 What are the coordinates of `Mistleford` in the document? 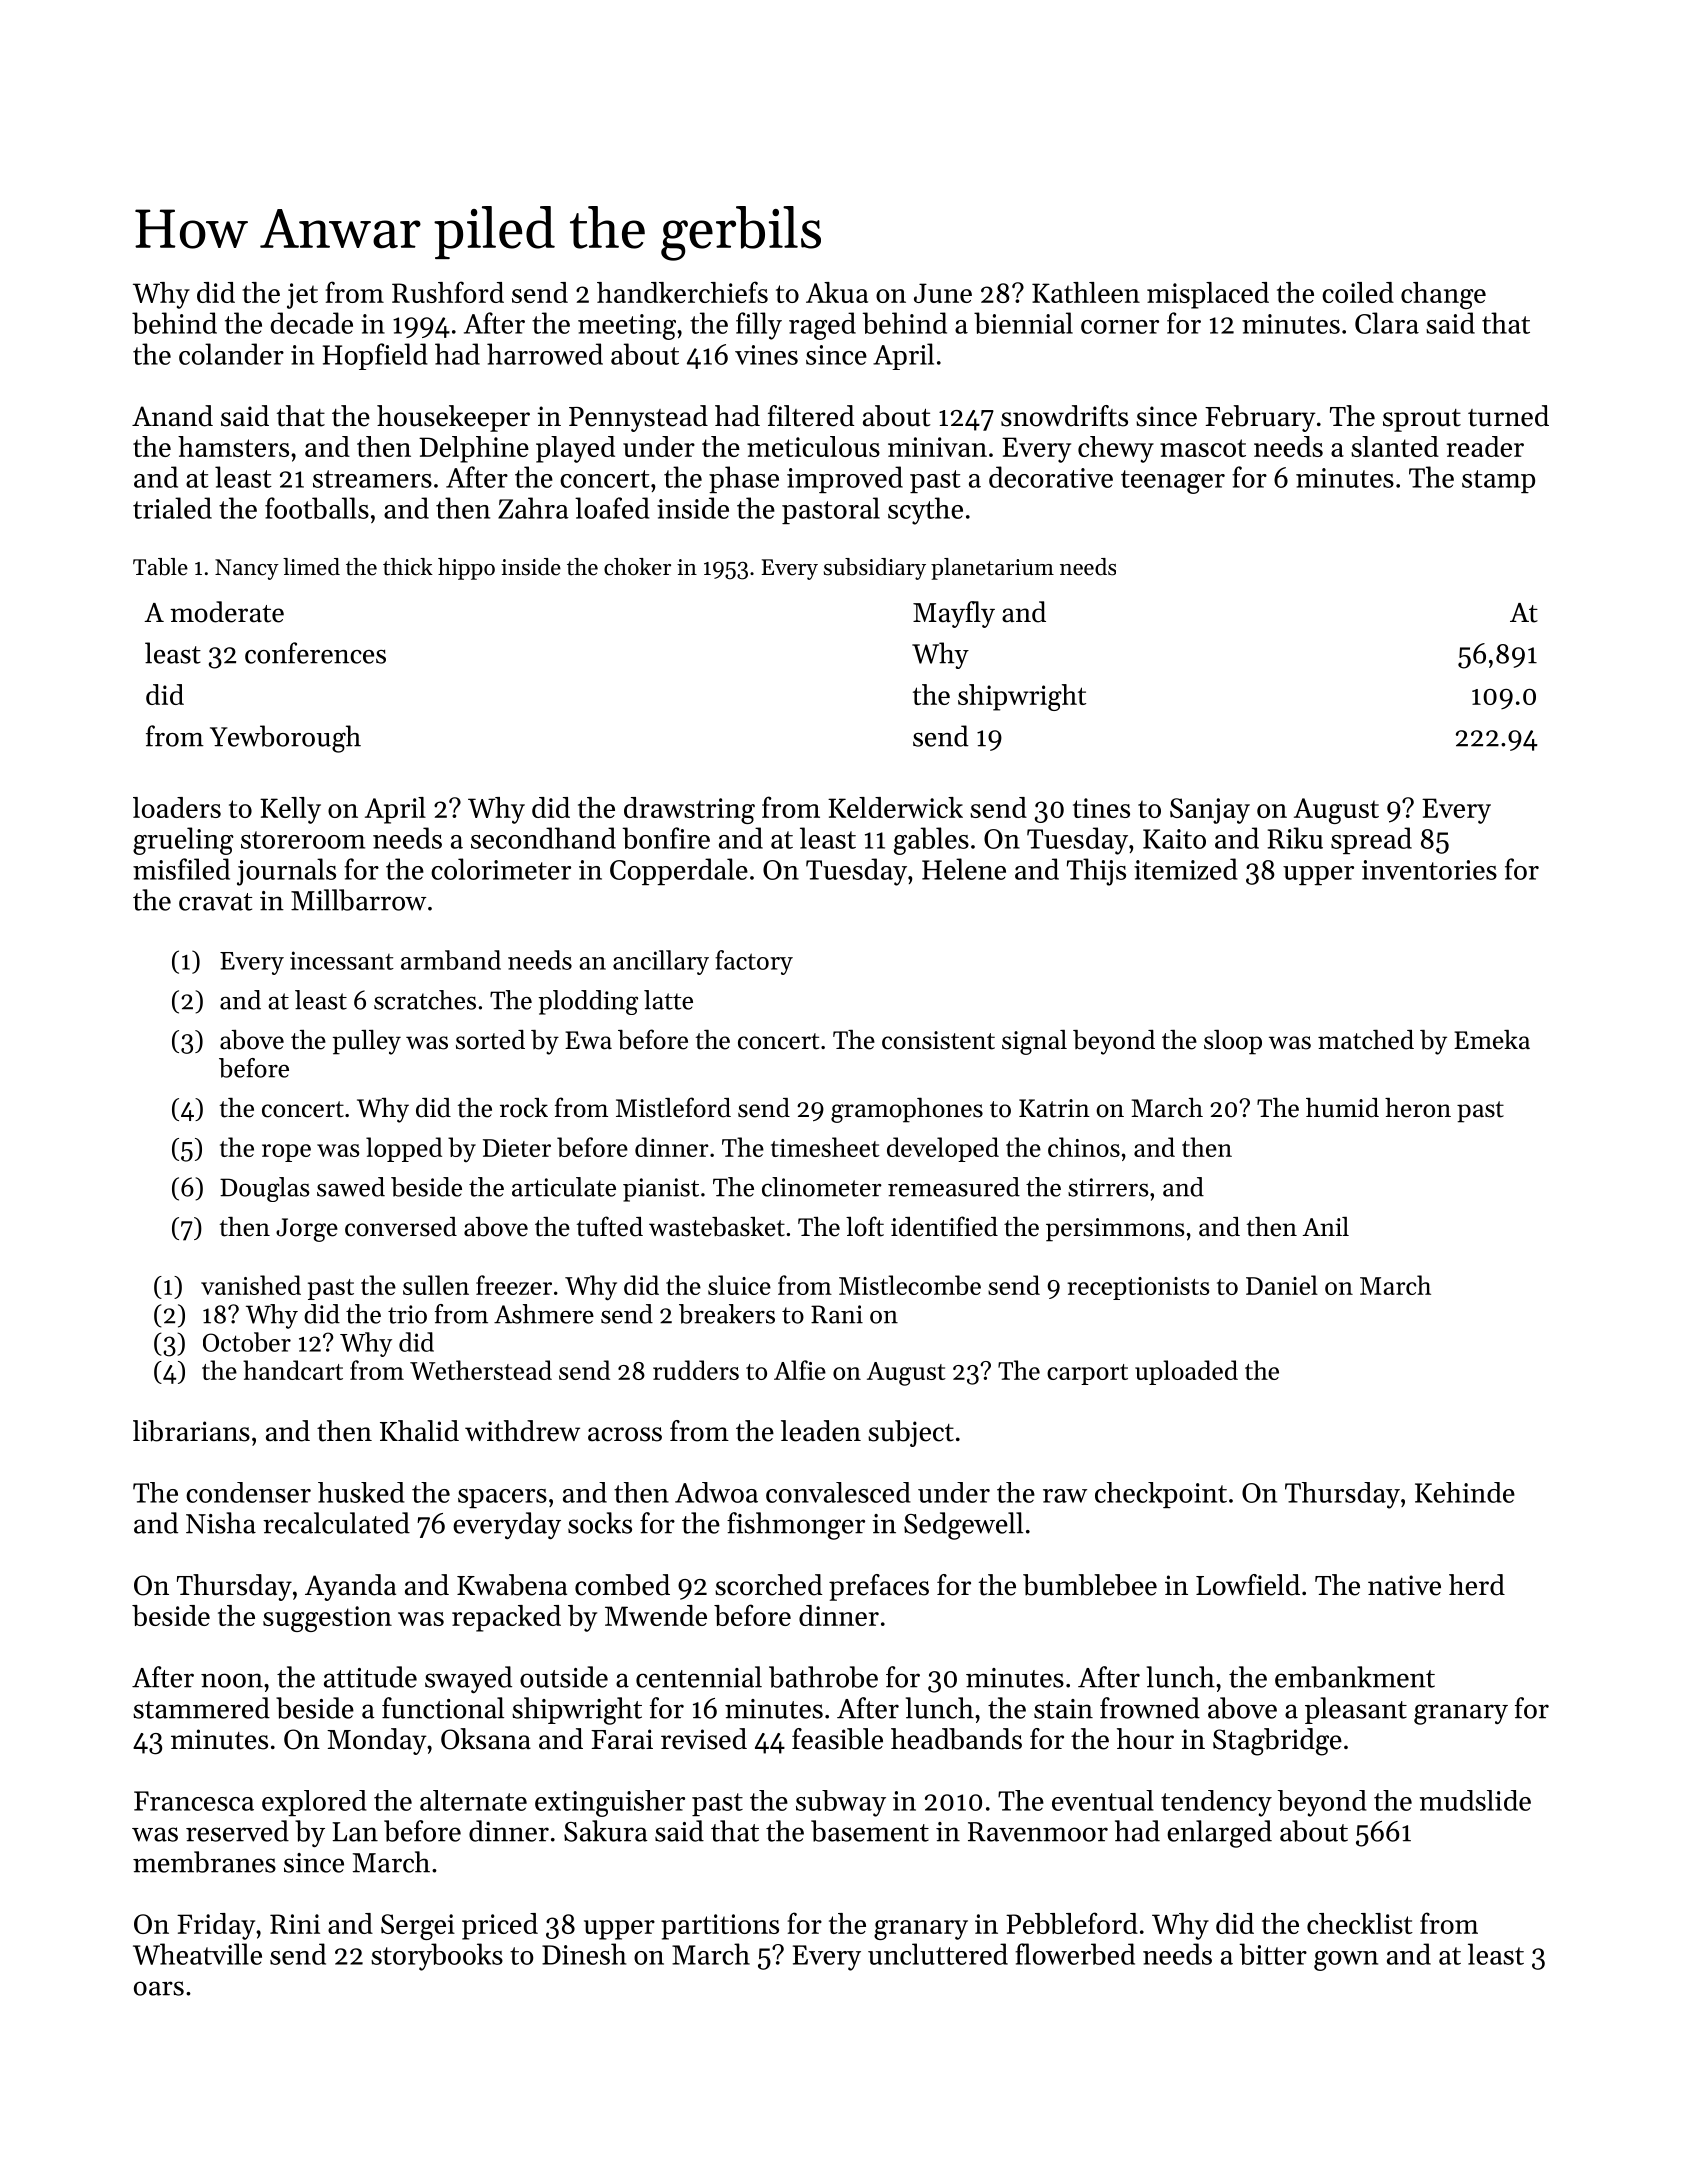 It's located at (673, 1107).
